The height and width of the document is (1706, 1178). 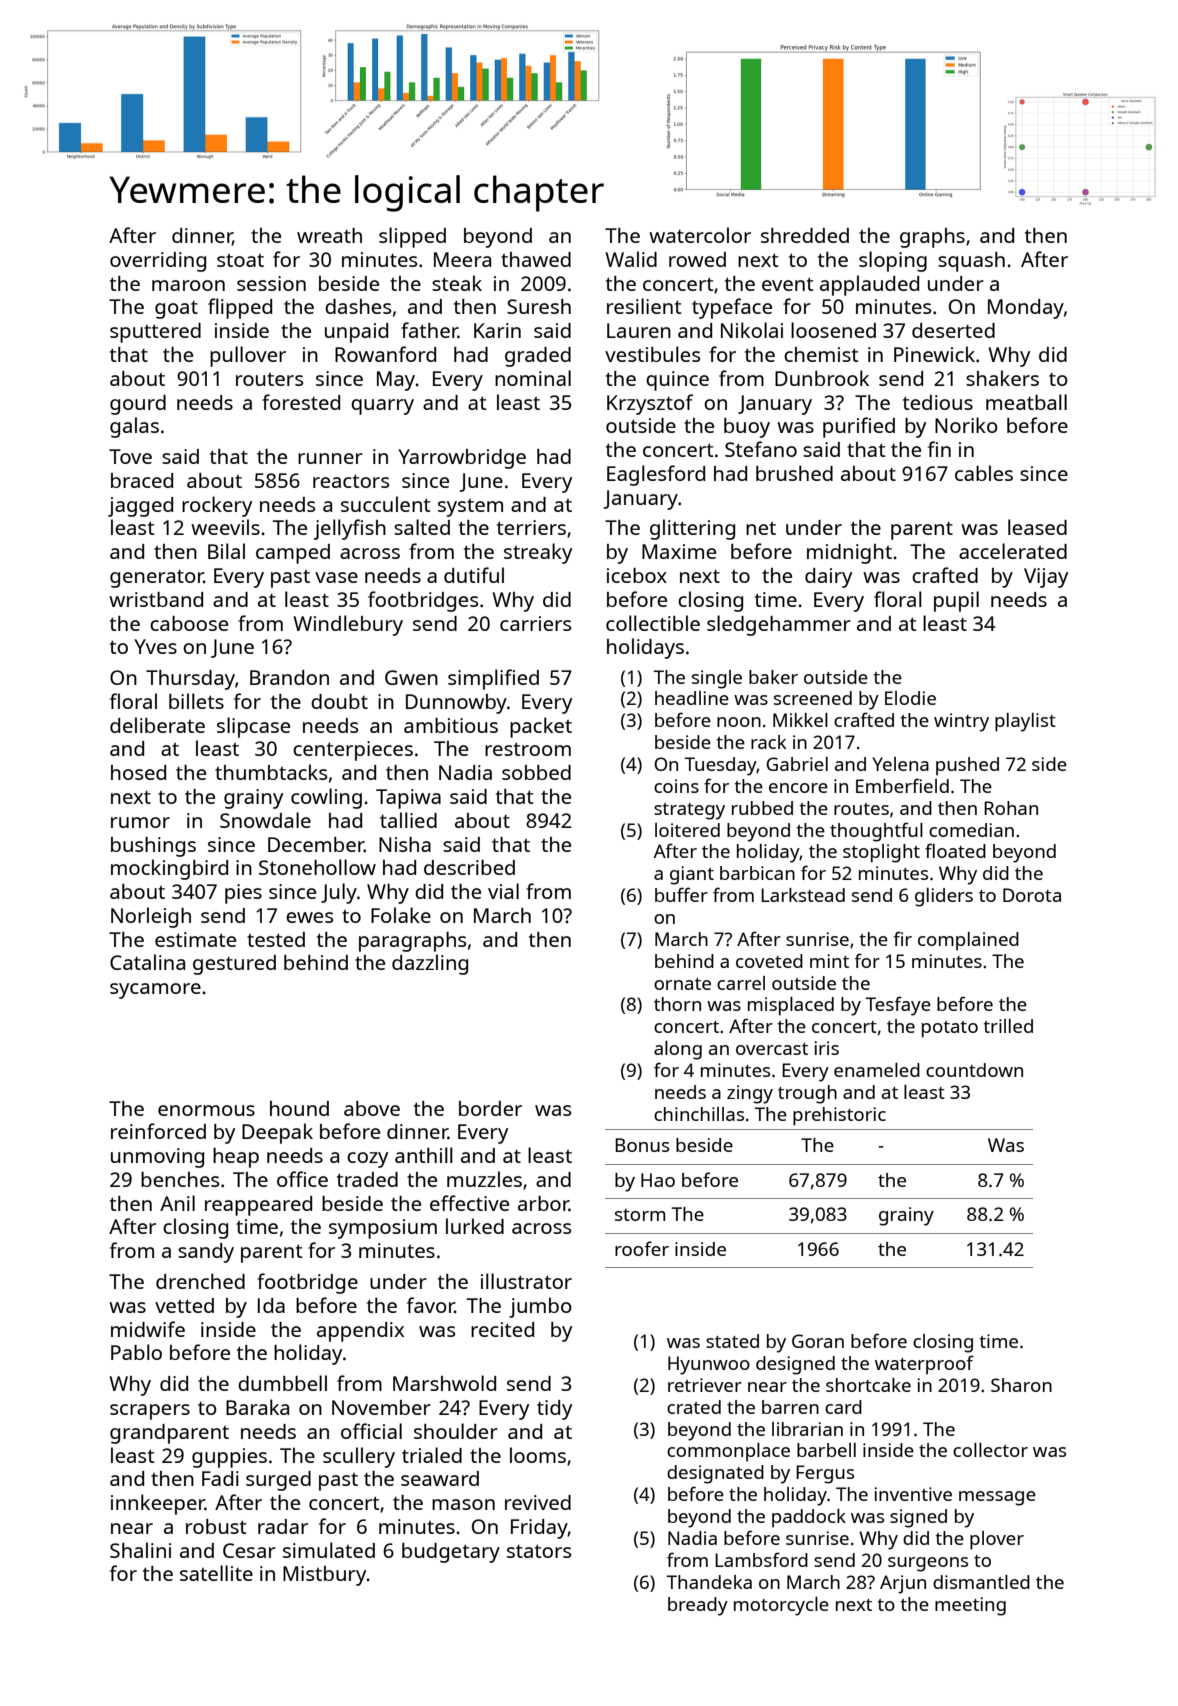 What do you see at coordinates (1025, 722) in the document?
I see `playlist` at bounding box center [1025, 722].
